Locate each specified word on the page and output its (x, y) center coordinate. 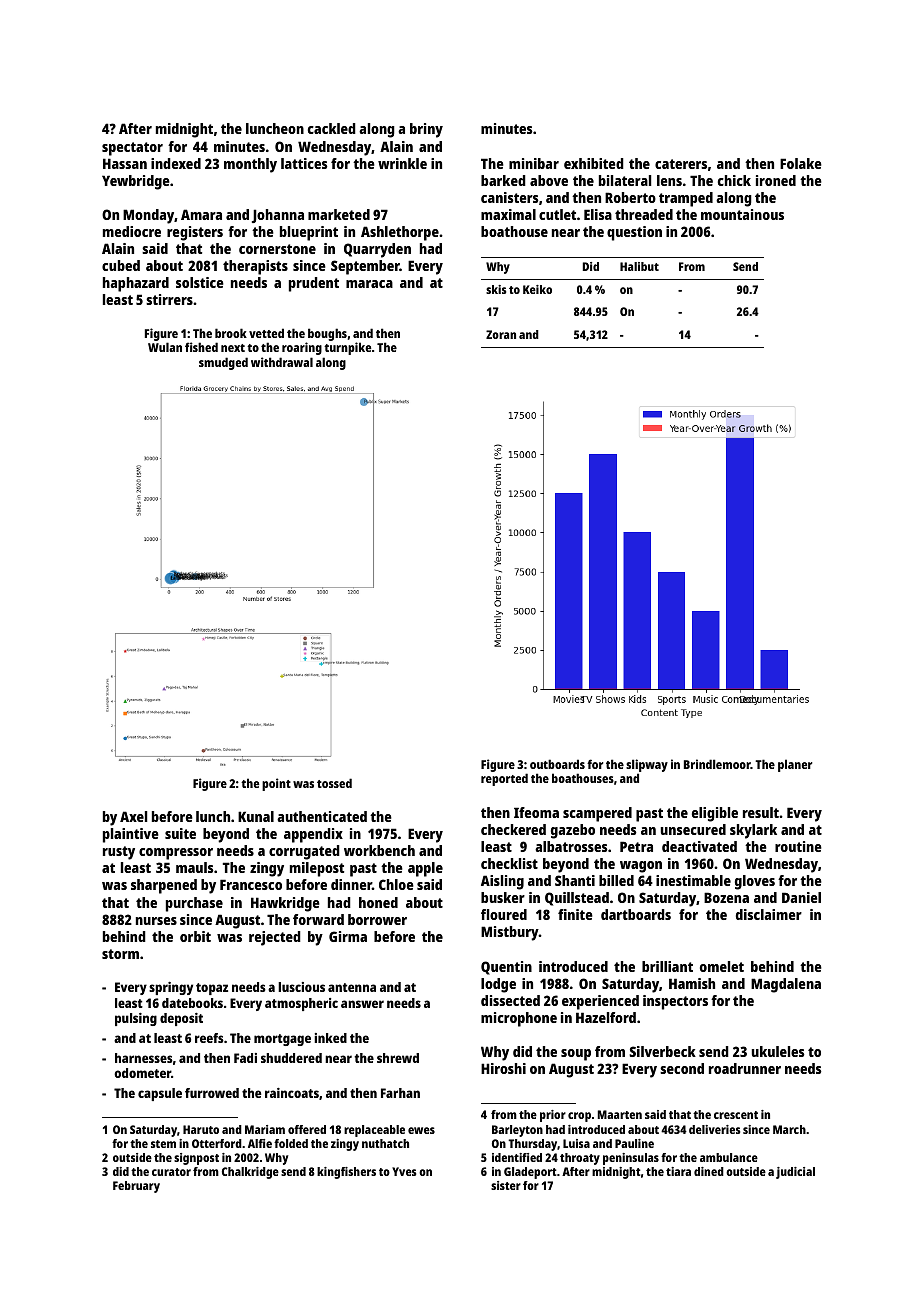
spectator (132, 149)
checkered (513, 829)
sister (506, 1185)
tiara (678, 1171)
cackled (332, 128)
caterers (681, 164)
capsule (160, 1094)
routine (798, 846)
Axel (133, 816)
